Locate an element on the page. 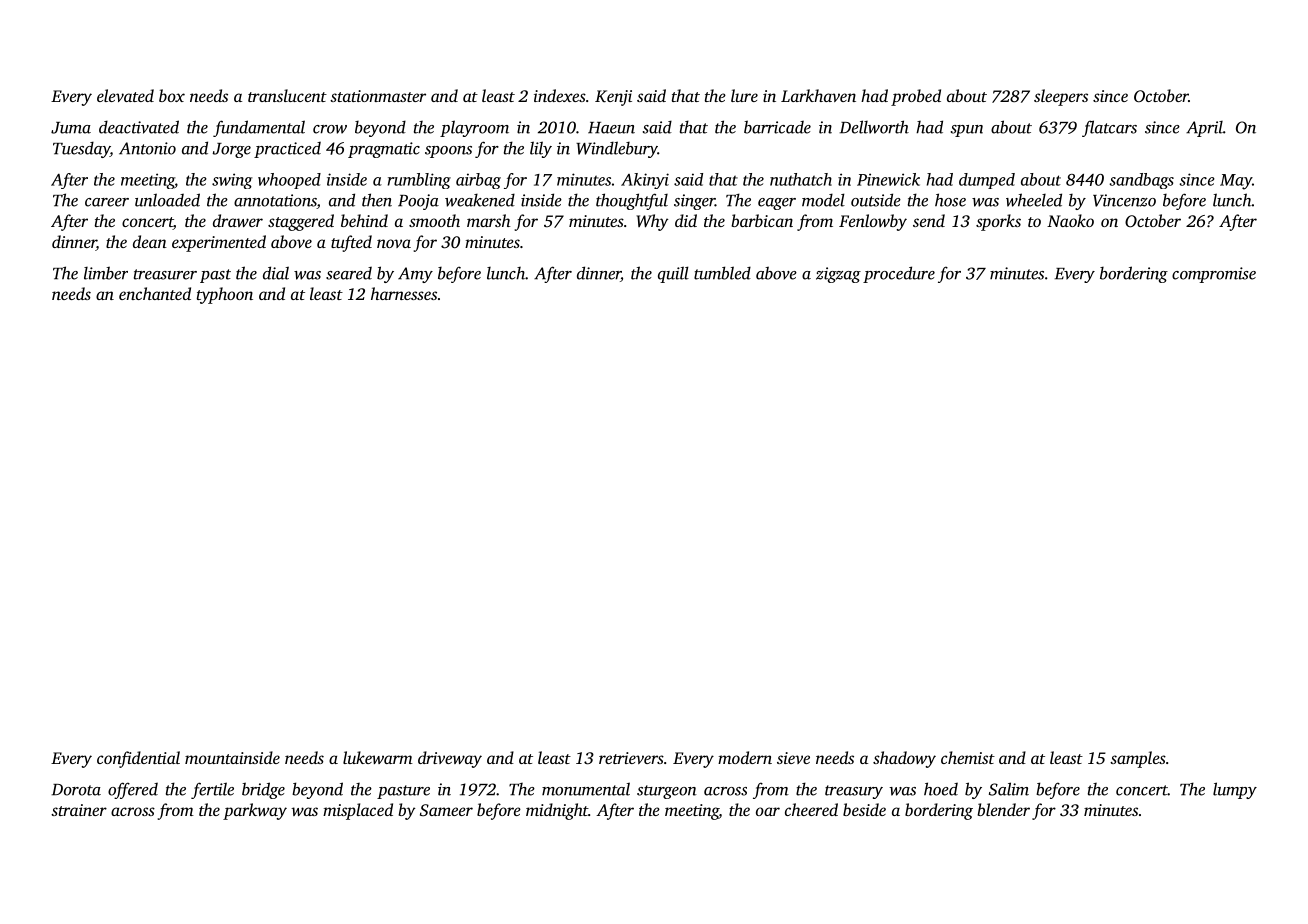 The image size is (1308, 924). dumped is located at coordinates (987, 181).
